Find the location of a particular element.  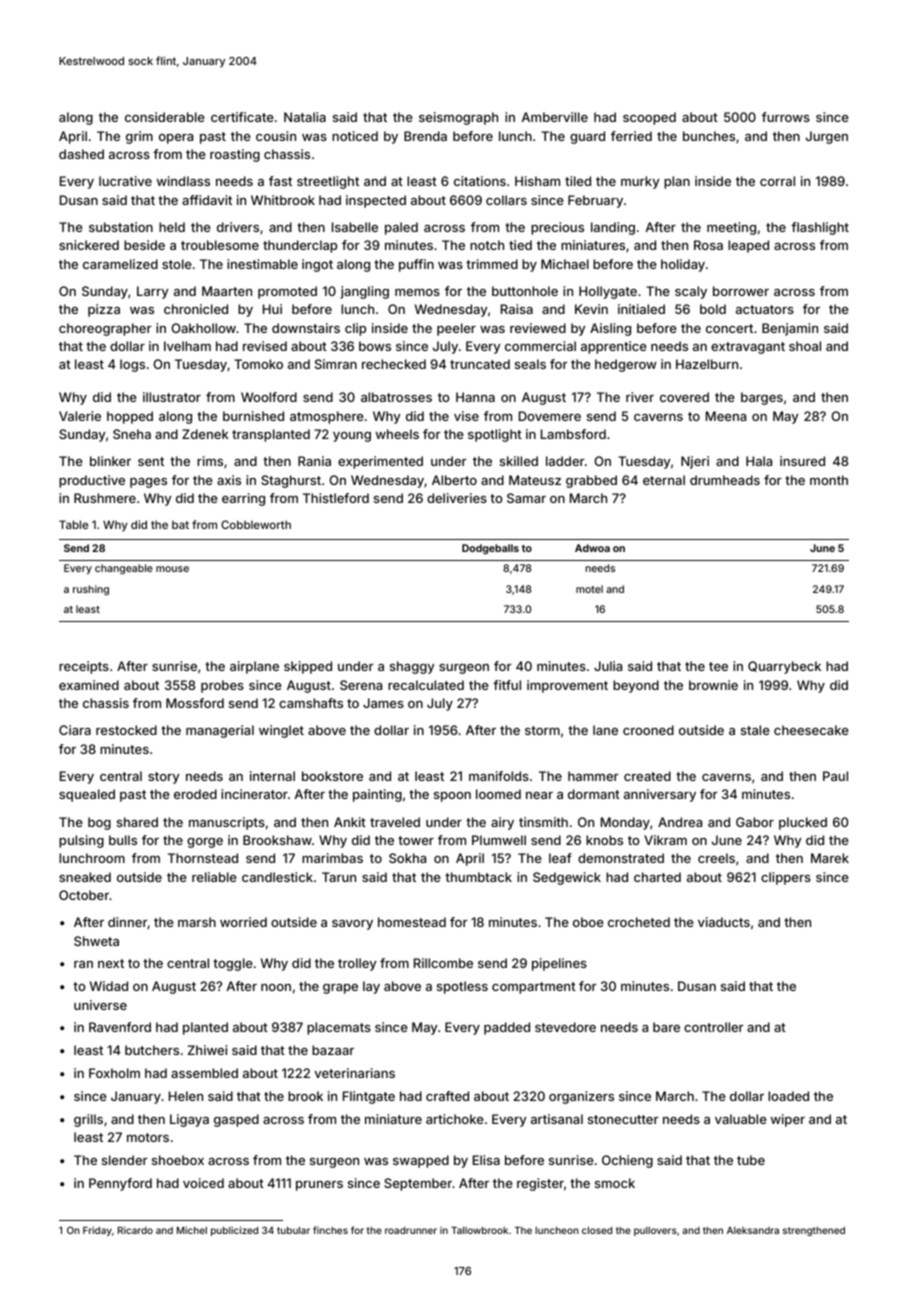

bows is located at coordinates (375, 346).
